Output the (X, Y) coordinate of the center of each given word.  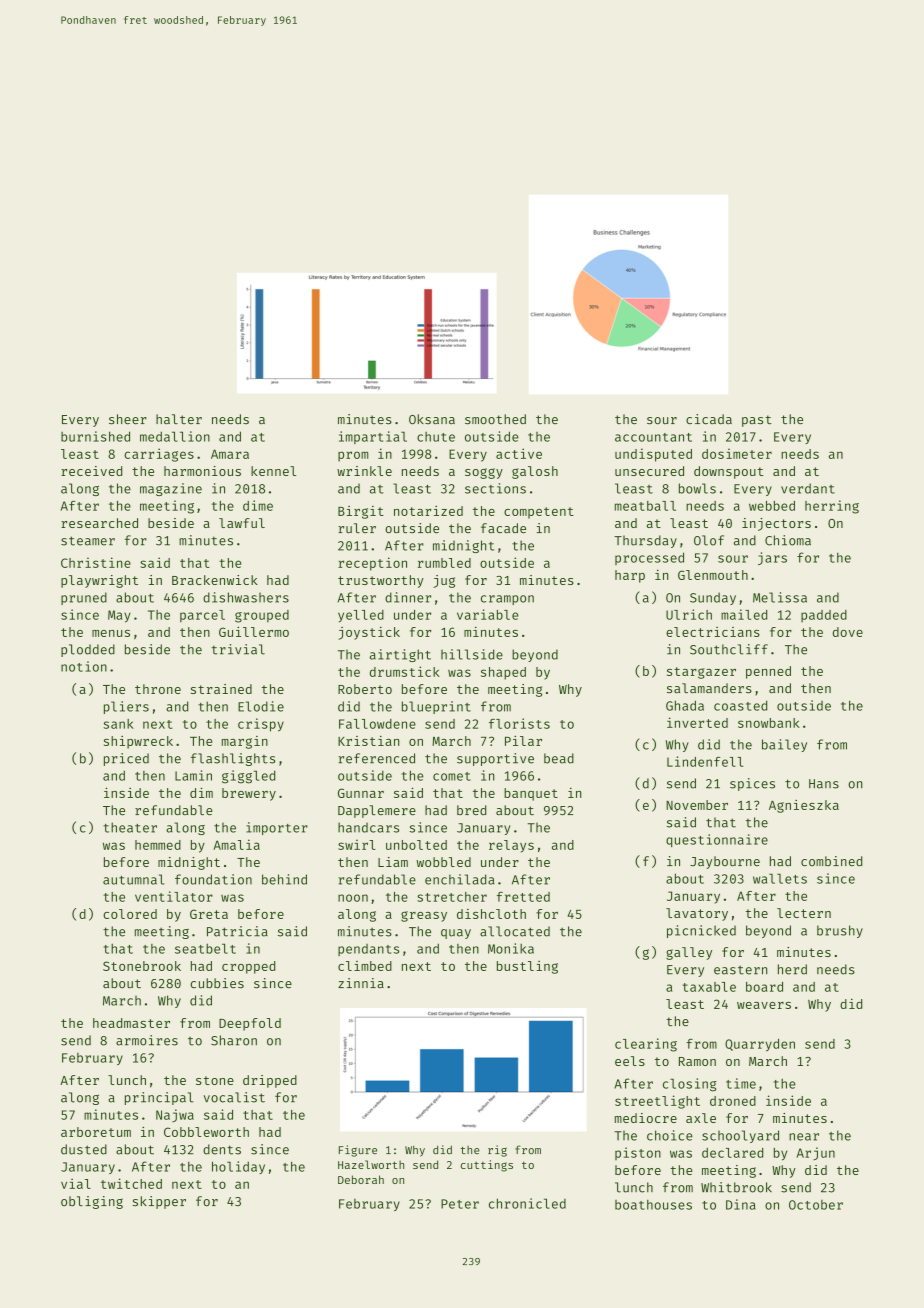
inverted (697, 722)
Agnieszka (804, 806)
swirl (357, 844)
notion (84, 666)
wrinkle (364, 471)
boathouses (653, 1205)
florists (519, 723)
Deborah (361, 1179)
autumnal (133, 879)
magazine (171, 489)
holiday (238, 1167)
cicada (709, 419)
